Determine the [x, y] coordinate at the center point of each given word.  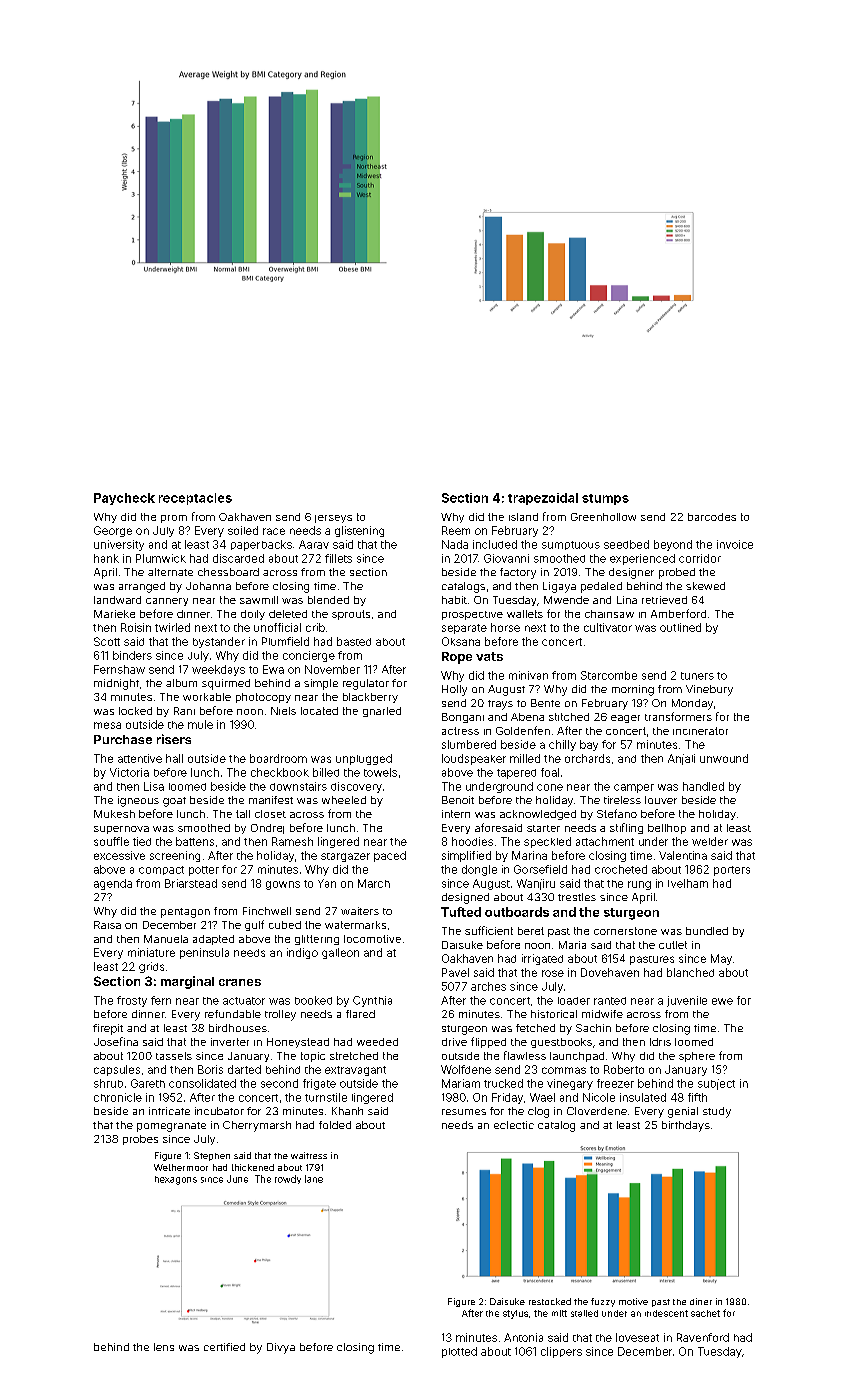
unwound [724, 758]
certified [224, 1347]
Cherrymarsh [257, 1126]
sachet [705, 1313]
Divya [281, 1348]
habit [454, 600]
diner [701, 1301]
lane [314, 1179]
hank [106, 558]
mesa [107, 725]
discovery [356, 787]
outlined [680, 627]
